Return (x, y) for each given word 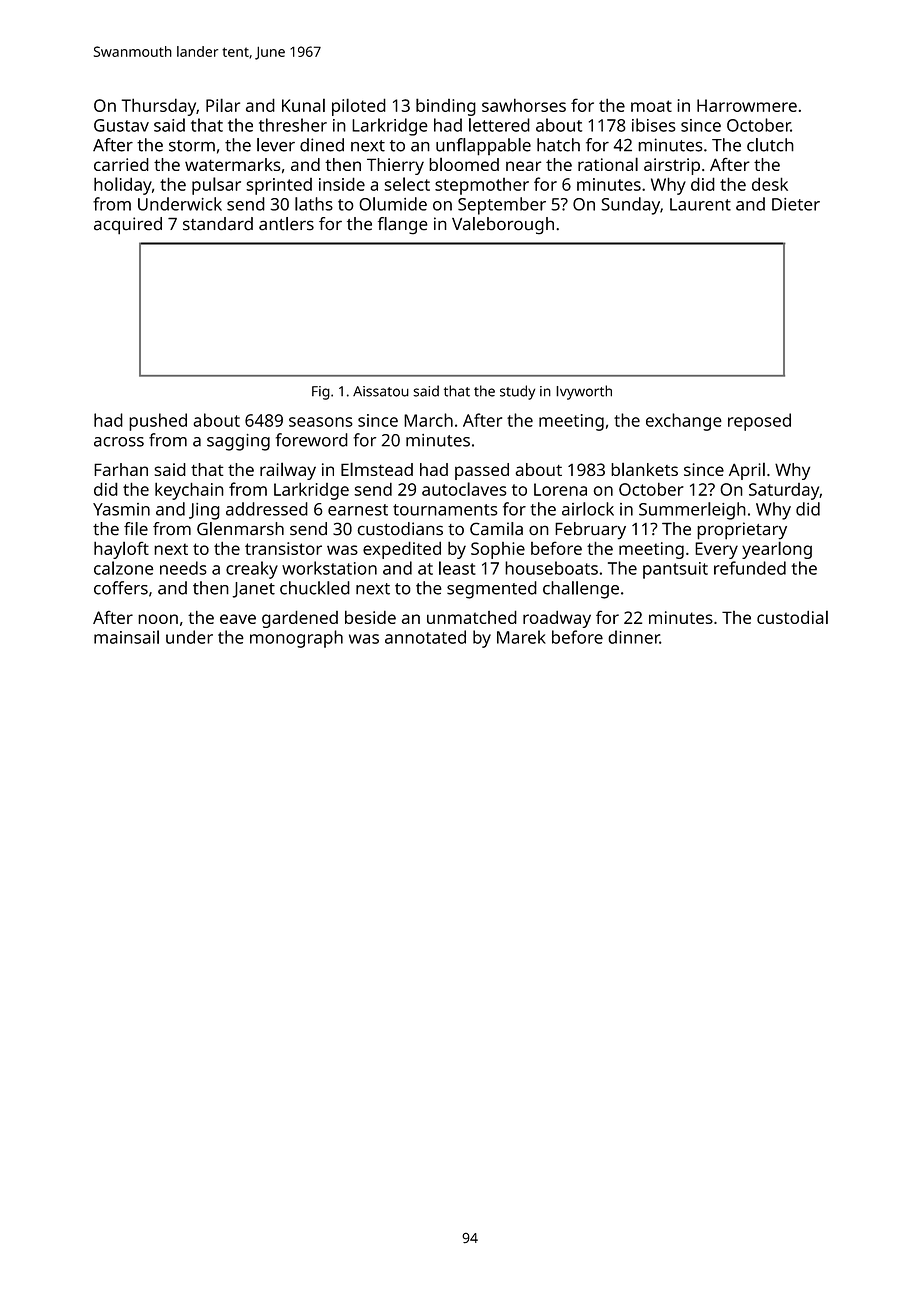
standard (218, 224)
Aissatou (381, 391)
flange (403, 226)
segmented (492, 590)
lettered (499, 125)
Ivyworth (584, 392)
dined (322, 145)
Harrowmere (747, 105)
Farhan (121, 469)
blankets (644, 469)
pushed (158, 422)
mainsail (126, 637)
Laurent (700, 204)
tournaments (445, 510)
